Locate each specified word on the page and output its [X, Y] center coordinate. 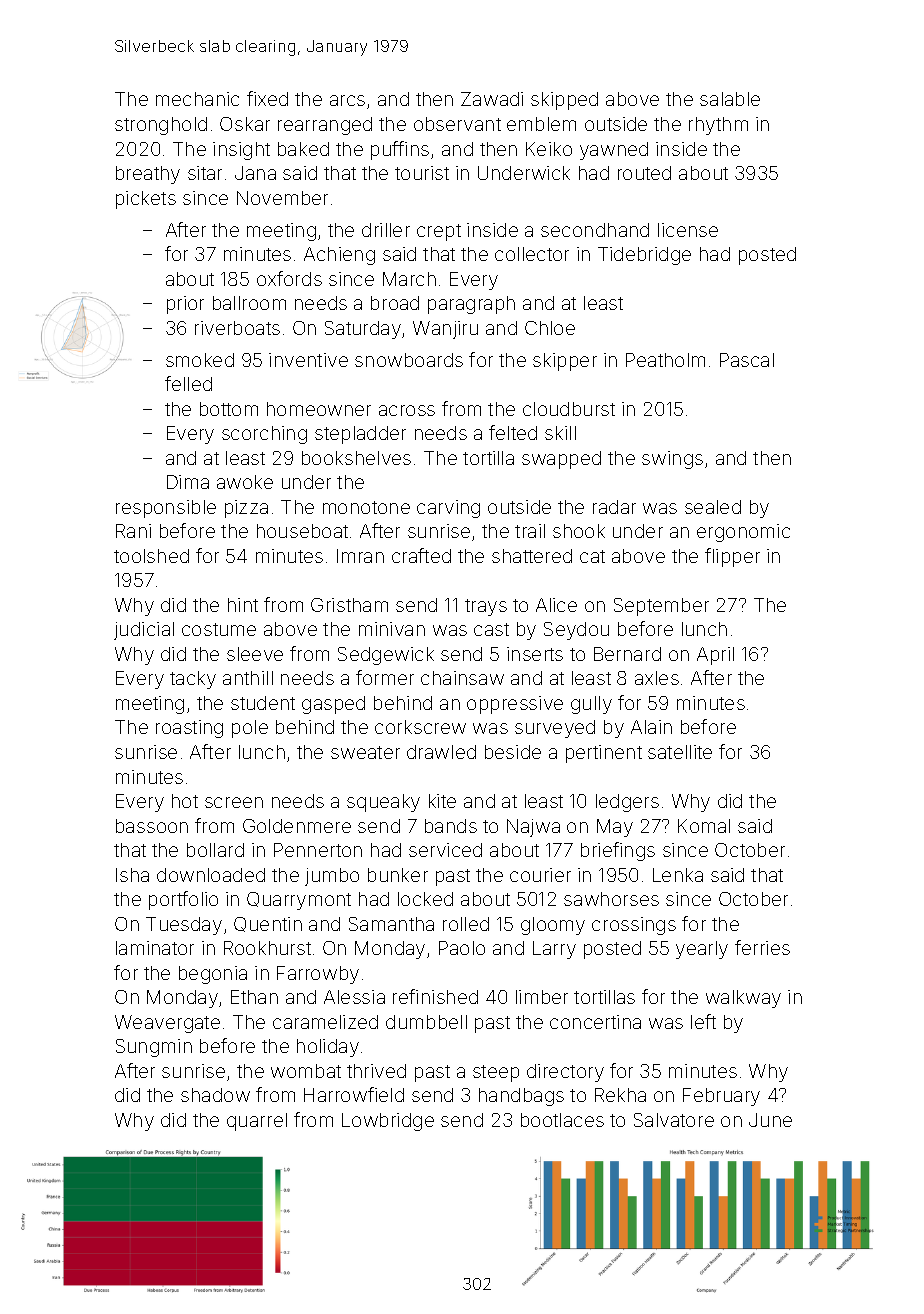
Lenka [678, 875]
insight [241, 151]
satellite [680, 752]
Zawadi [492, 99]
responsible [166, 509]
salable [730, 99]
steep [496, 1073]
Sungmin [154, 1048]
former [385, 677]
